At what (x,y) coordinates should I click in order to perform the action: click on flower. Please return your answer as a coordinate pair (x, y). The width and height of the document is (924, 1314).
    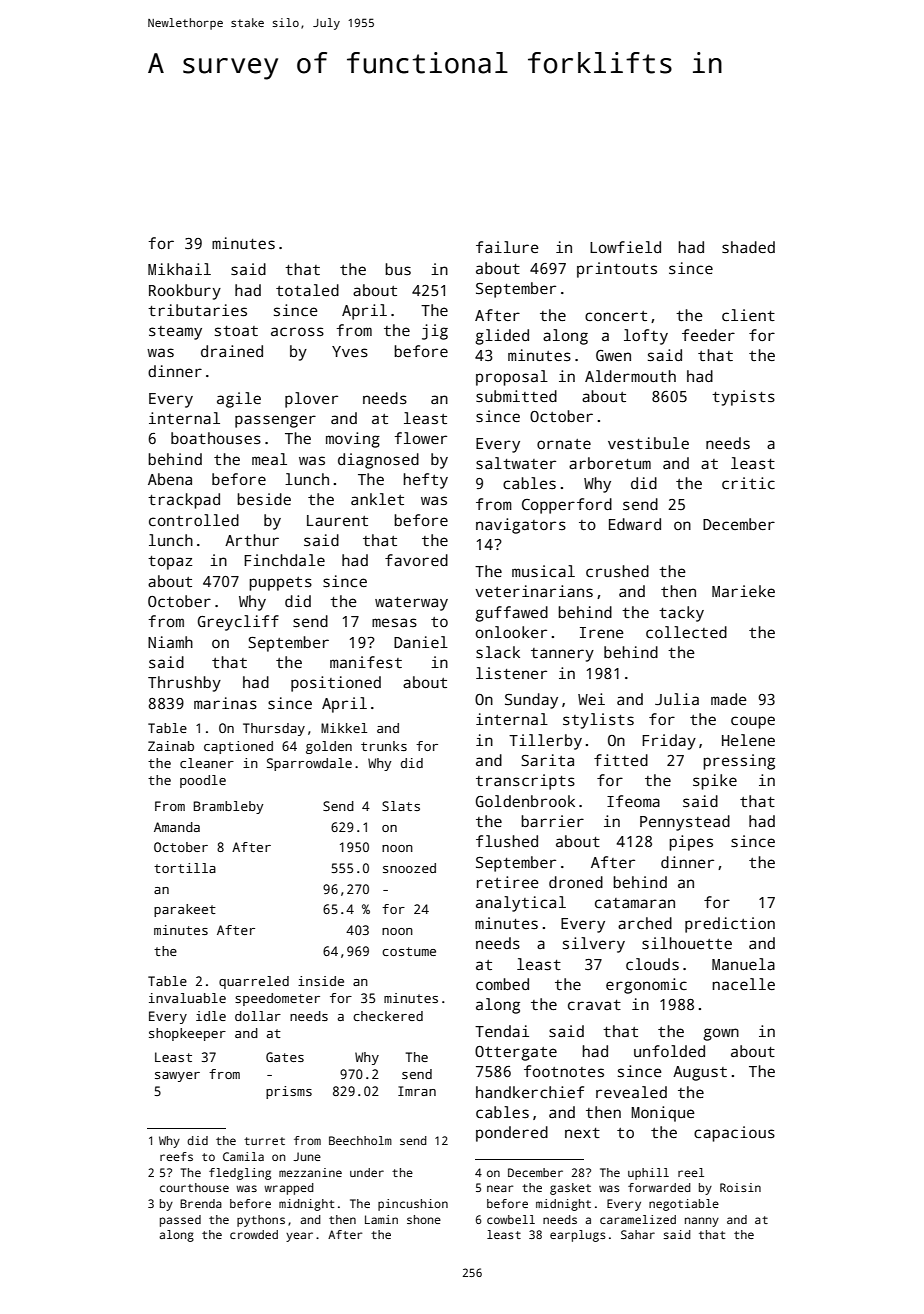
    Looking at the image, I should click on (421, 438).
